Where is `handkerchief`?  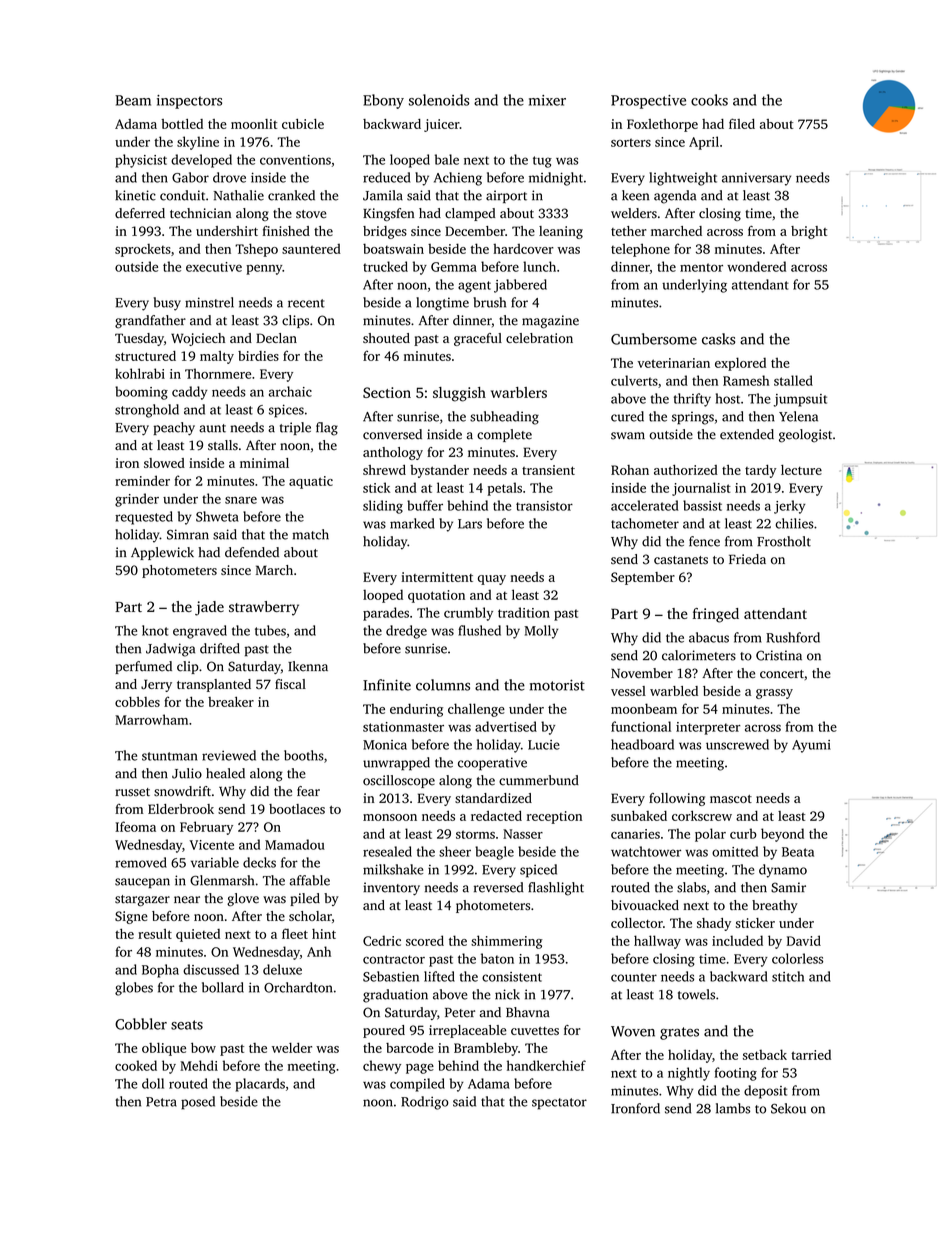
handkerchief is located at coordinates (546, 1065).
